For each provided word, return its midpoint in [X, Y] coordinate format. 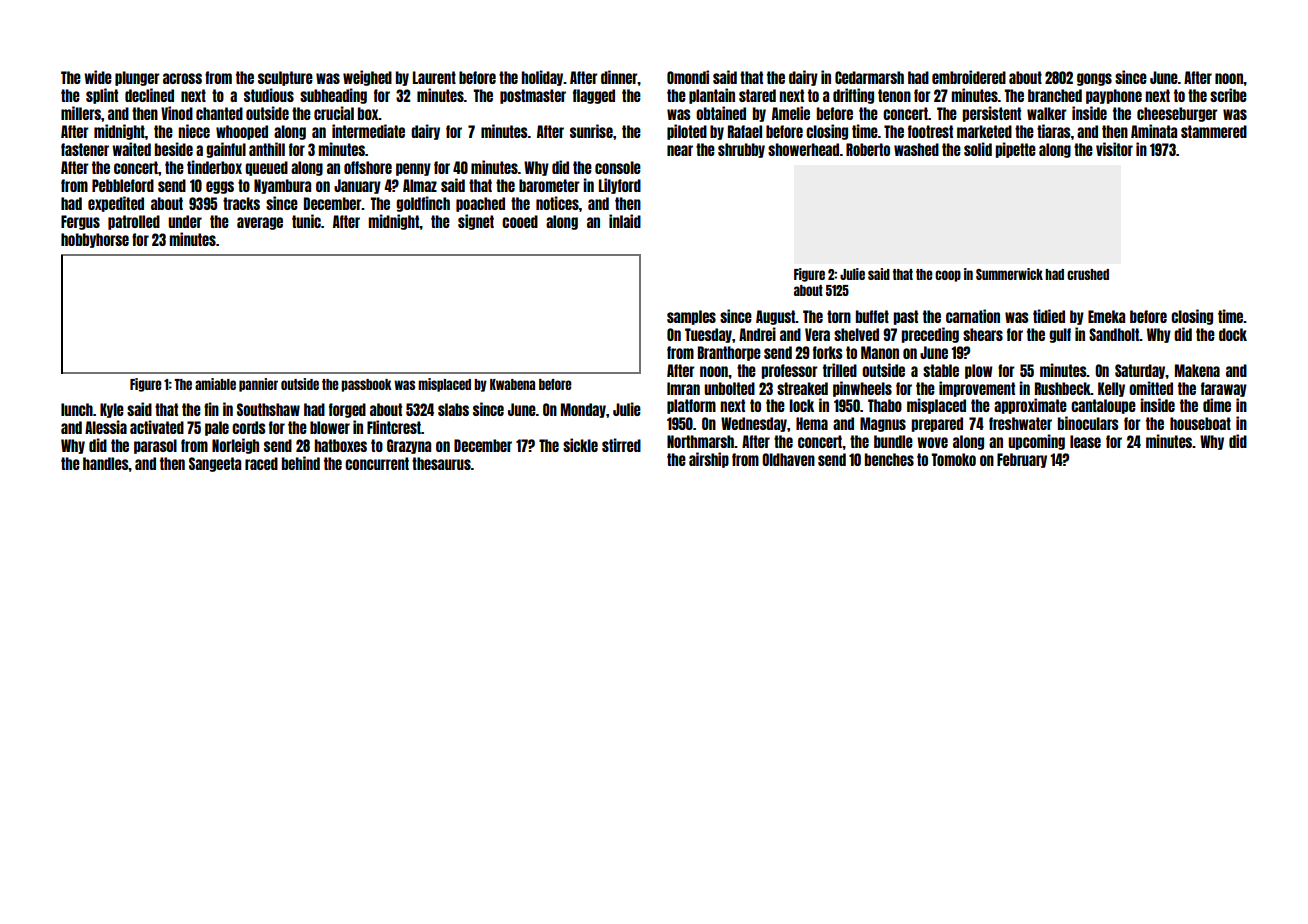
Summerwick [1009, 274]
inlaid [625, 221]
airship [709, 460]
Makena [1197, 370]
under [185, 221]
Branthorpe [729, 353]
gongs [1094, 79]
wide [98, 77]
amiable [215, 384]
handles [106, 463]
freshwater [1020, 423]
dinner [619, 77]
